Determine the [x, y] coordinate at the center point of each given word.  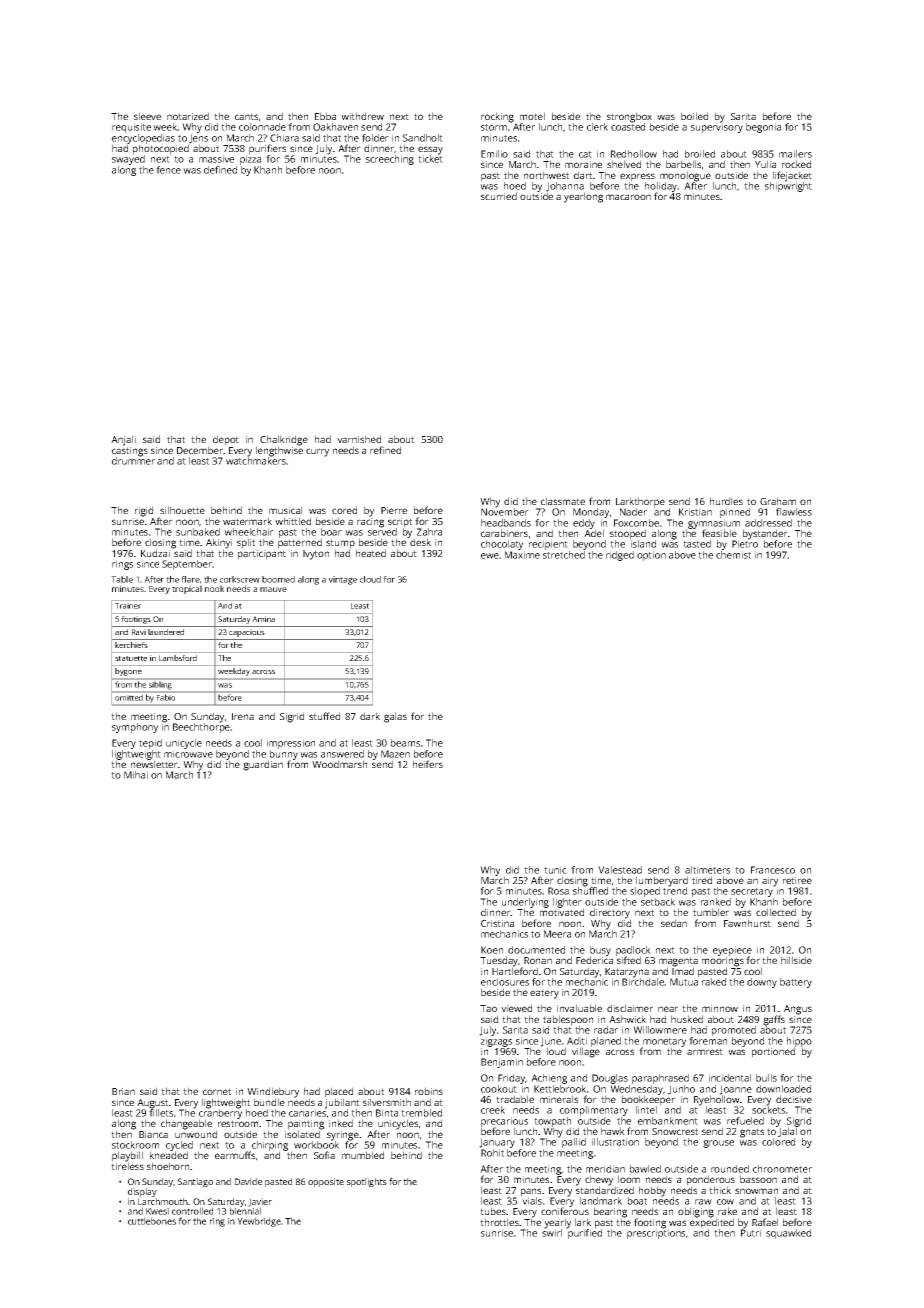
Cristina [497, 923]
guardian [263, 765]
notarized [188, 116]
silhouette [182, 510]
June [550, 1042]
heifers [428, 764]
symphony [135, 728]
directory [610, 913]
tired [702, 880]
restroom [238, 1123]
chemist [733, 555]
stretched [564, 555]
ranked [716, 902]
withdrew [362, 116]
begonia [763, 128]
